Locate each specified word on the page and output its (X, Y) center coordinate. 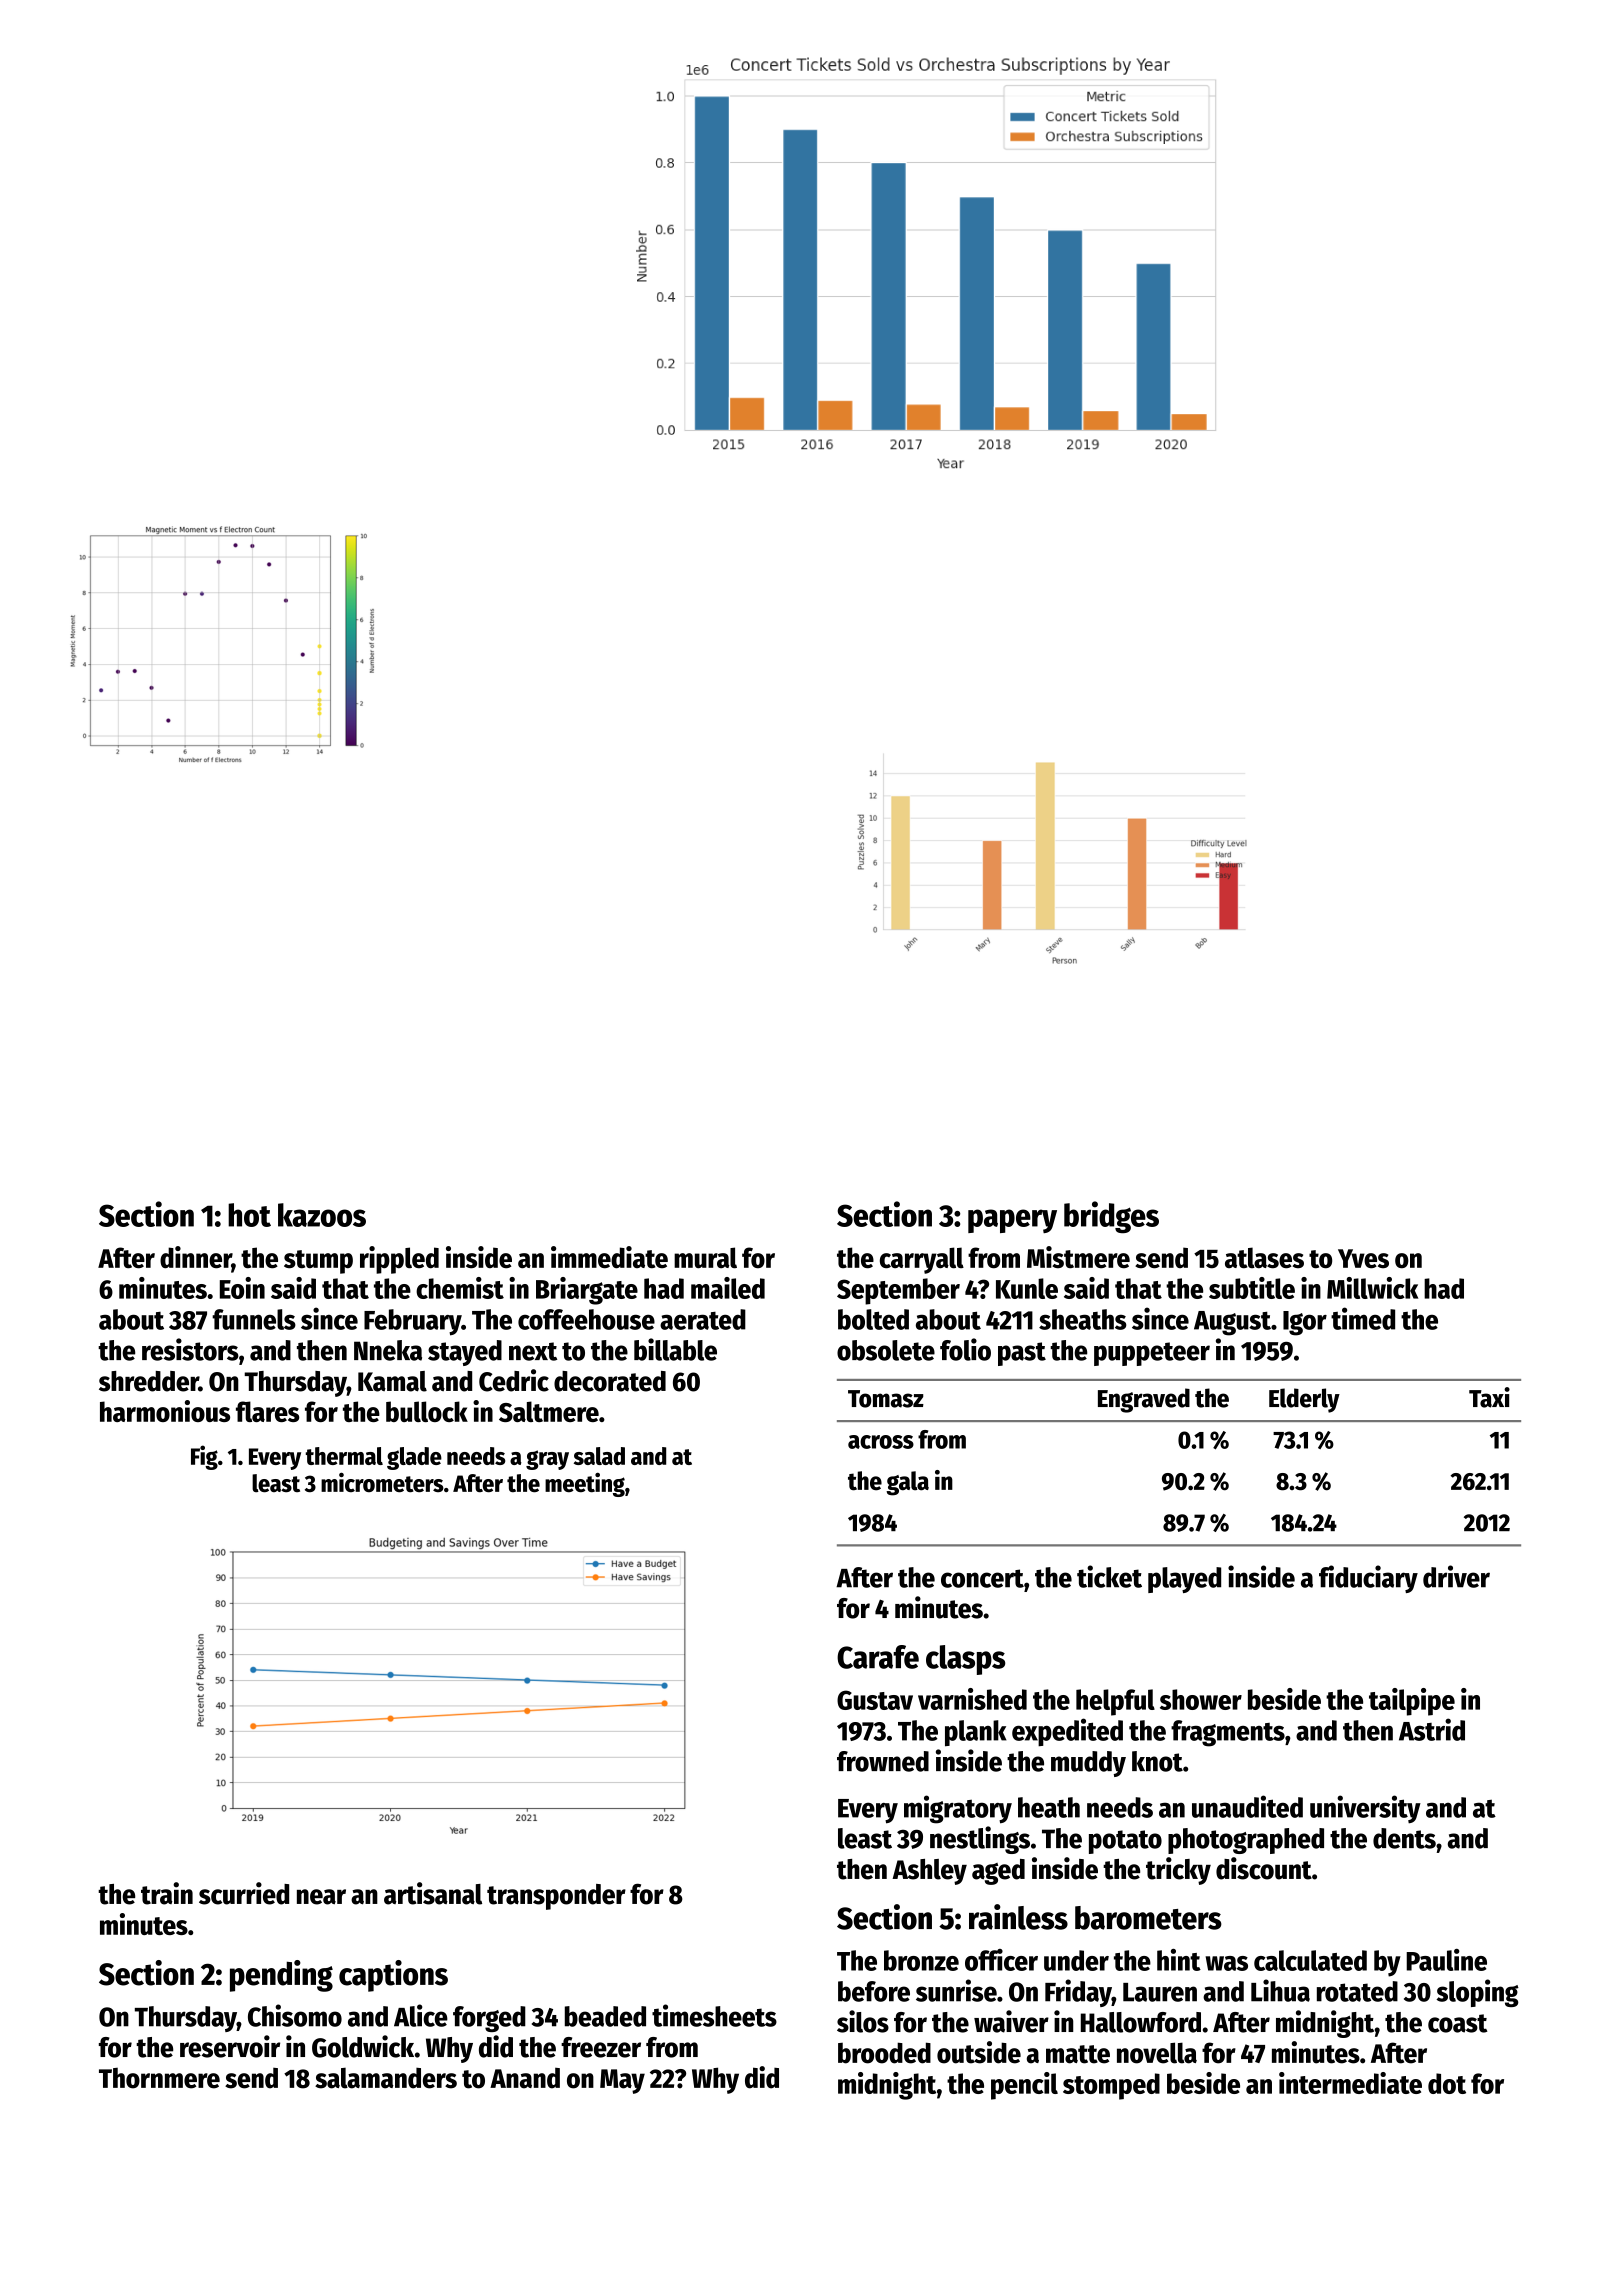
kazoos (322, 1215)
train (167, 1893)
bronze (921, 1960)
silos (863, 2021)
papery (1012, 1221)
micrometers (382, 1482)
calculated (1310, 1960)
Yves (1363, 1259)
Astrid (1432, 1729)
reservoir (230, 2046)
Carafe (878, 1657)
